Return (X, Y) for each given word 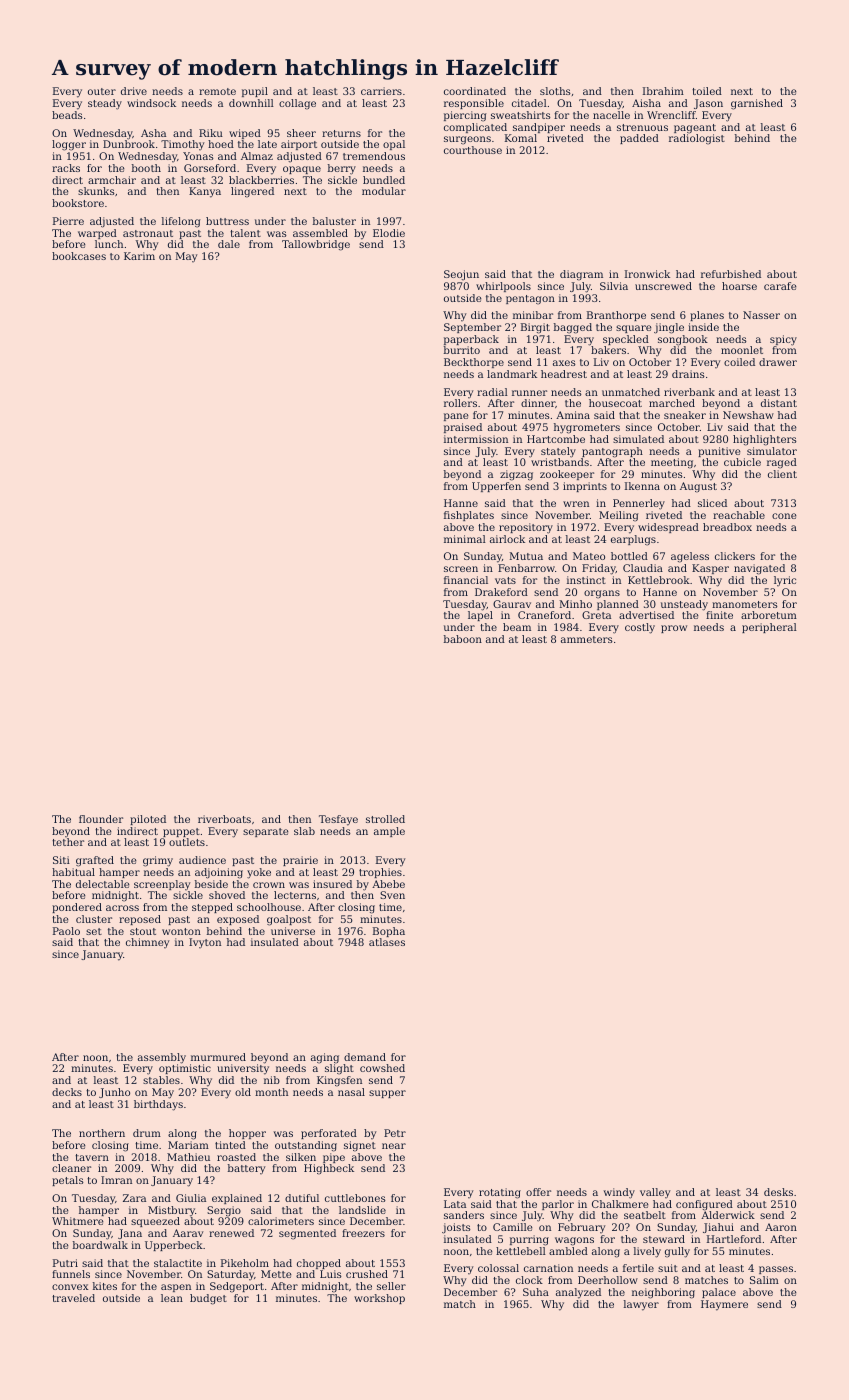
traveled (73, 1298)
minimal (465, 539)
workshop (379, 1299)
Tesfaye (338, 820)
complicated (475, 128)
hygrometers (587, 428)
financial (466, 580)
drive (134, 91)
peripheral (769, 628)
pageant (695, 129)
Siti (61, 860)
